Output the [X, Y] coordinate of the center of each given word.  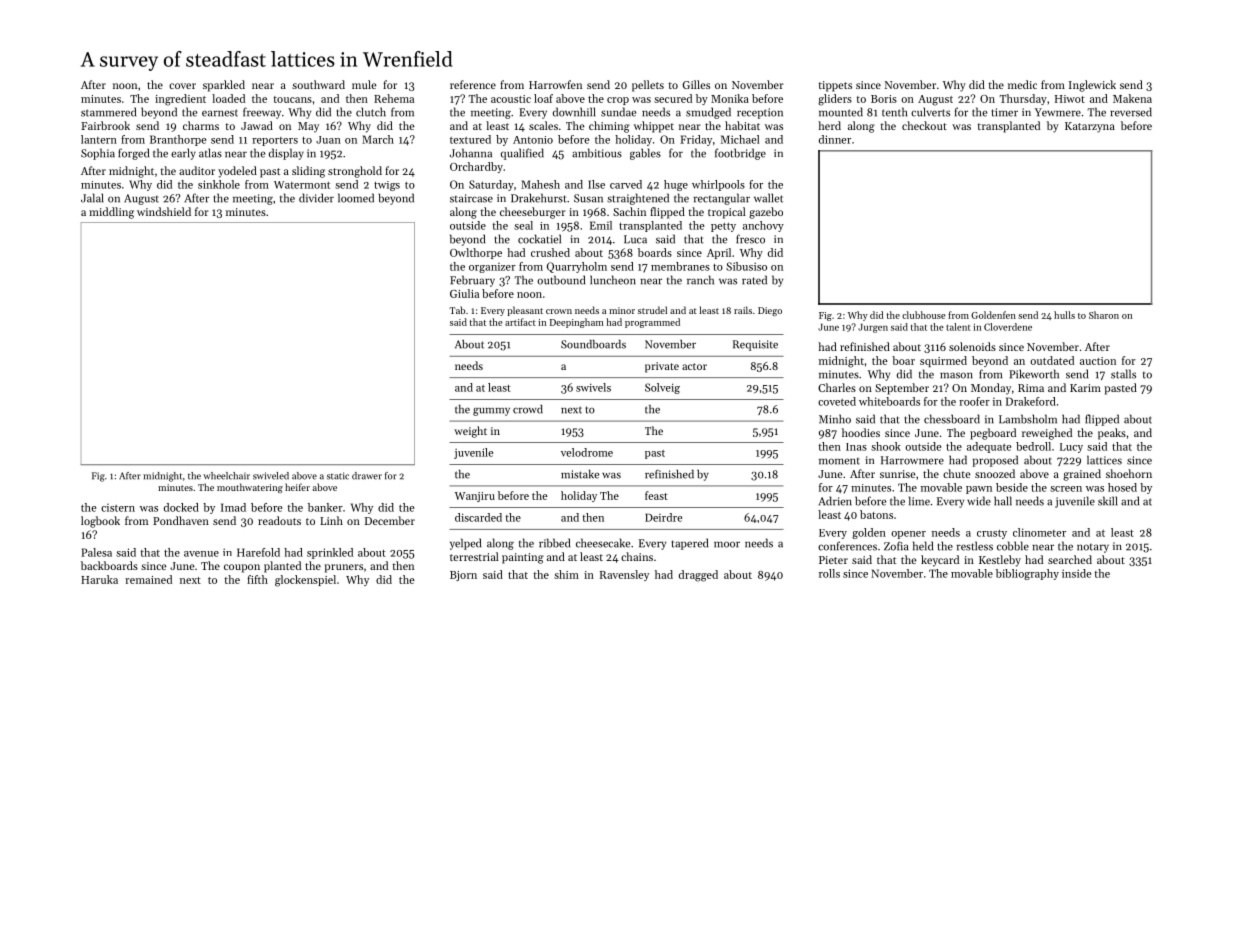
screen [1066, 489]
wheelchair [226, 476]
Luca [635, 239]
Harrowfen [555, 84]
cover [182, 86]
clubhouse [924, 315]
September [902, 389]
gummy [491, 412]
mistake [580, 474]
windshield [164, 211]
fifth [257, 579]
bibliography [1027, 574]
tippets [835, 86]
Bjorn [463, 576]
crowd [528, 409]
